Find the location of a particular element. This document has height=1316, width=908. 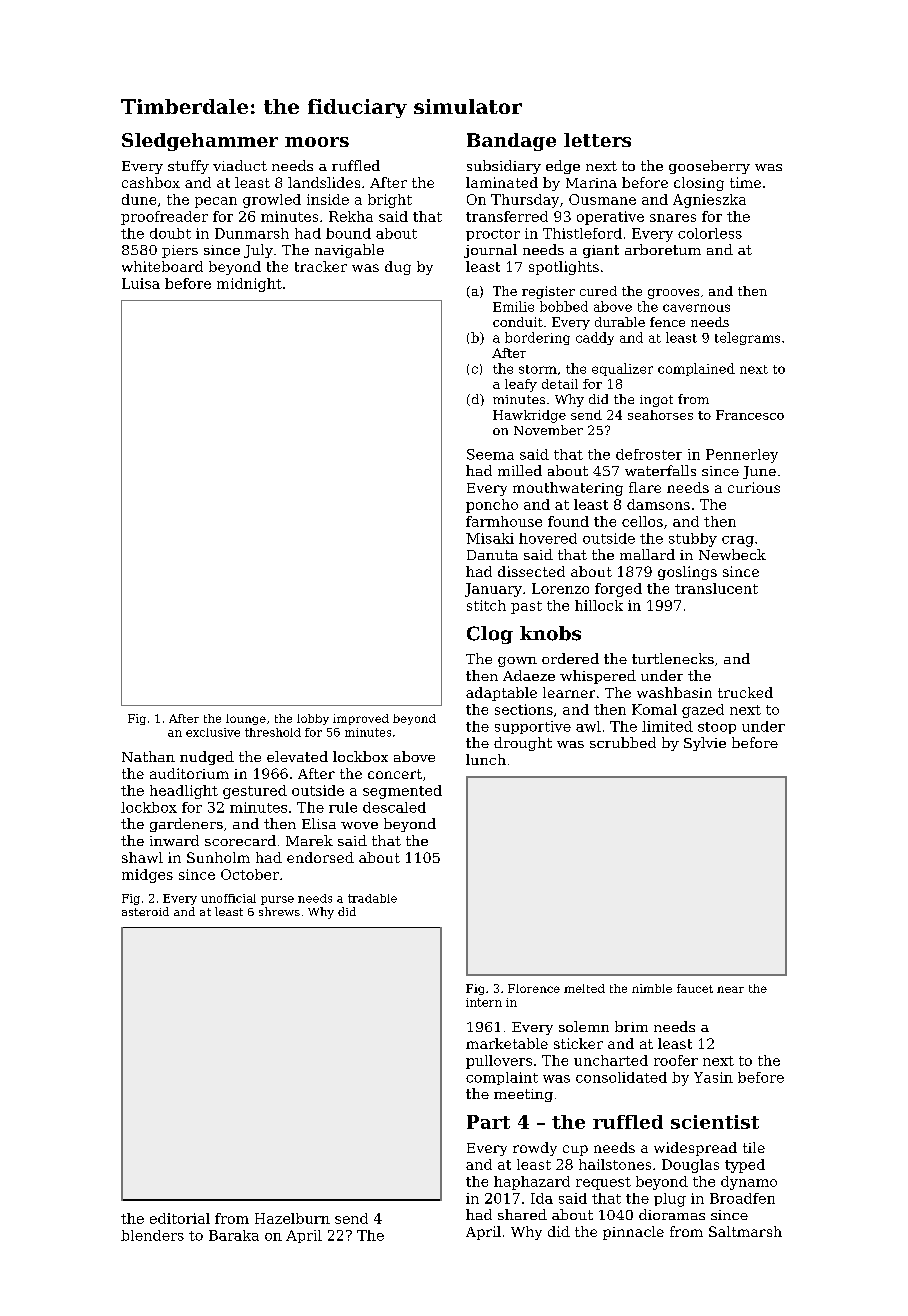

crag is located at coordinates (738, 541).
